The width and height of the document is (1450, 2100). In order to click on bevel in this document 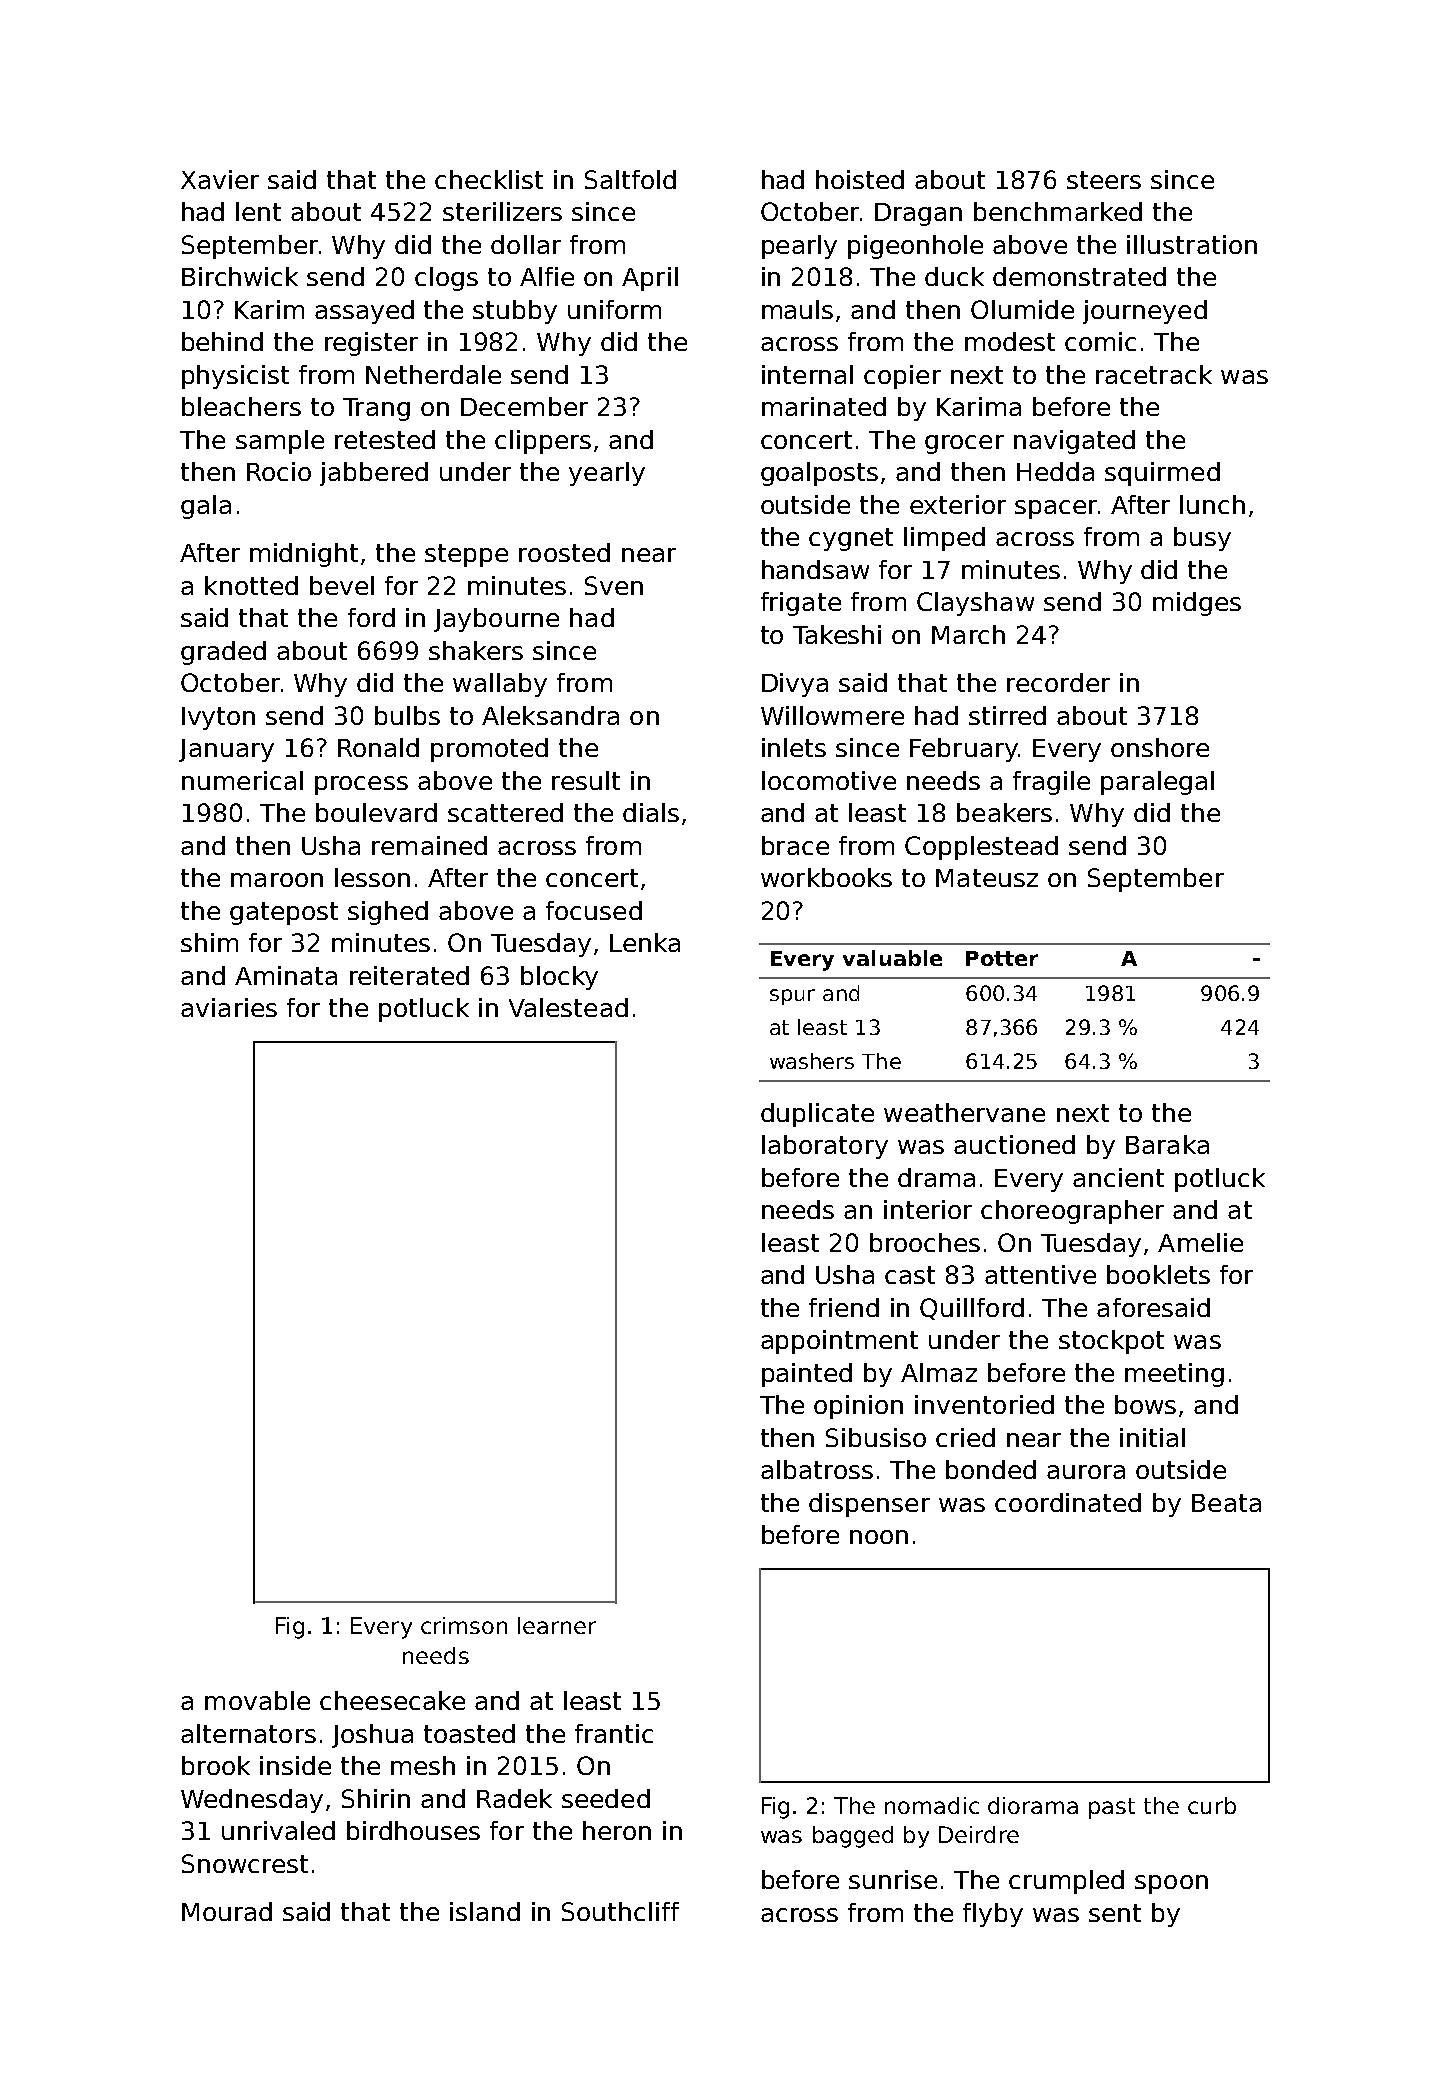, I will do `click(342, 585)`.
